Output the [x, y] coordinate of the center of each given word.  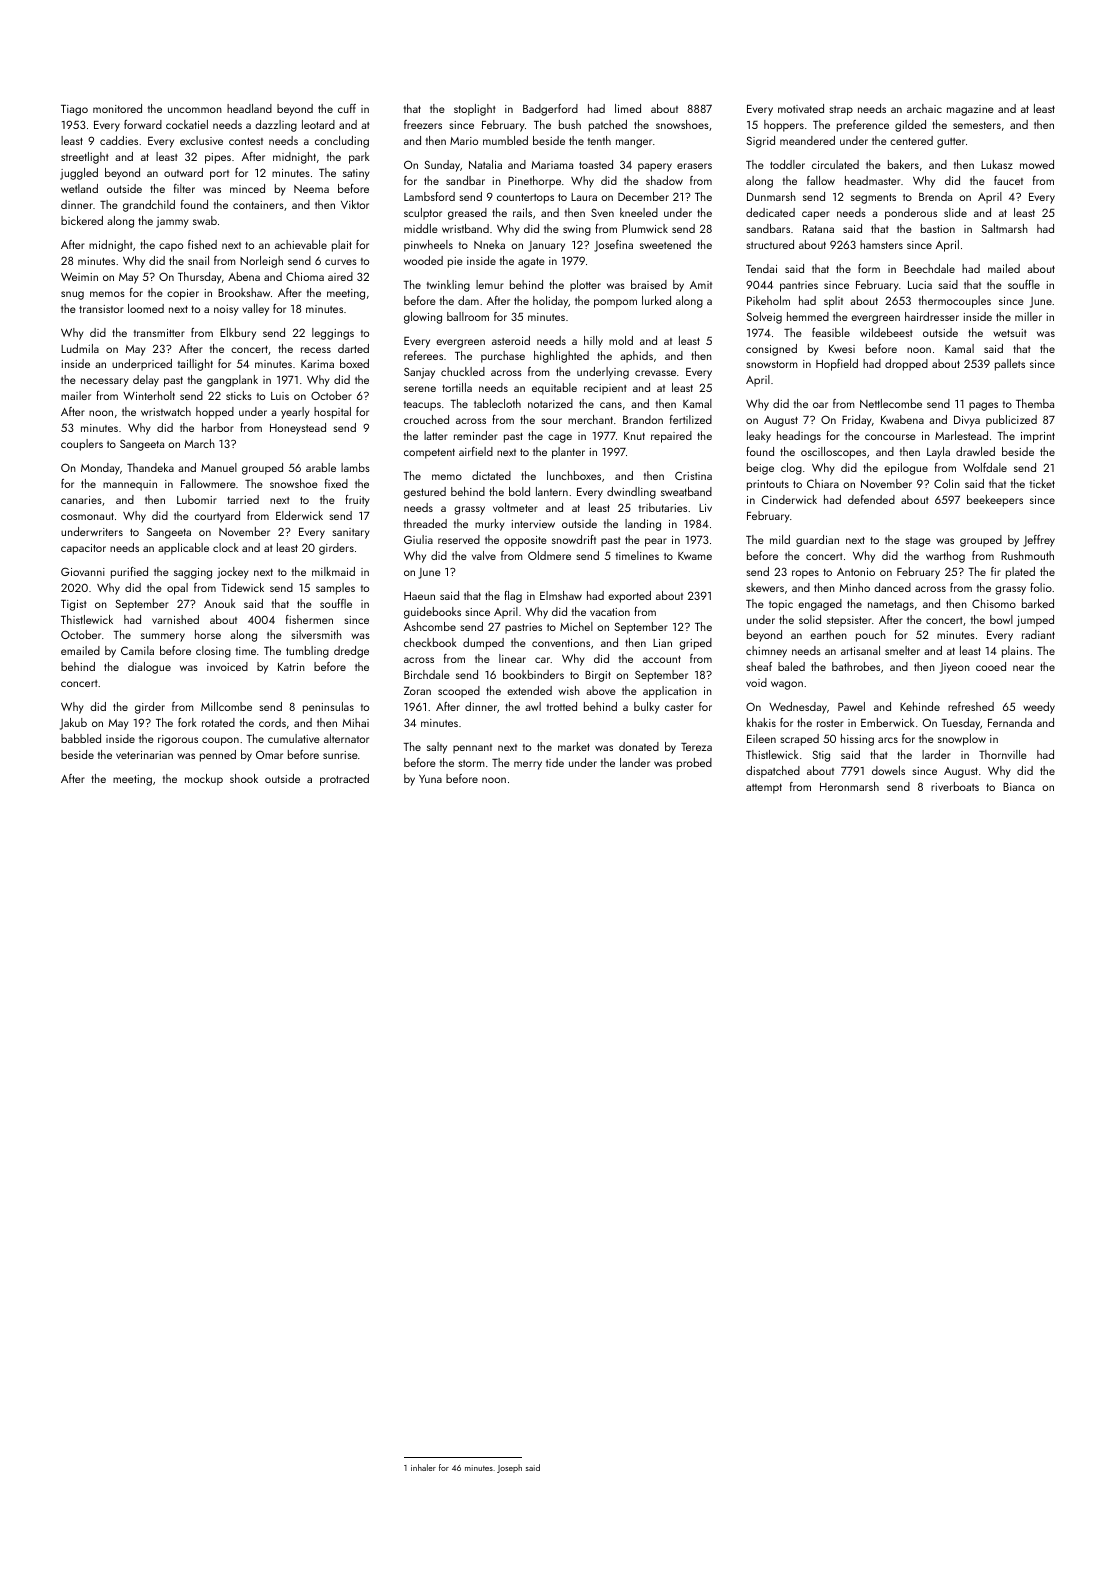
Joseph [509, 1468]
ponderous [911, 214]
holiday [550, 302]
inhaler [423, 1467]
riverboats [955, 786]
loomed [146, 308]
